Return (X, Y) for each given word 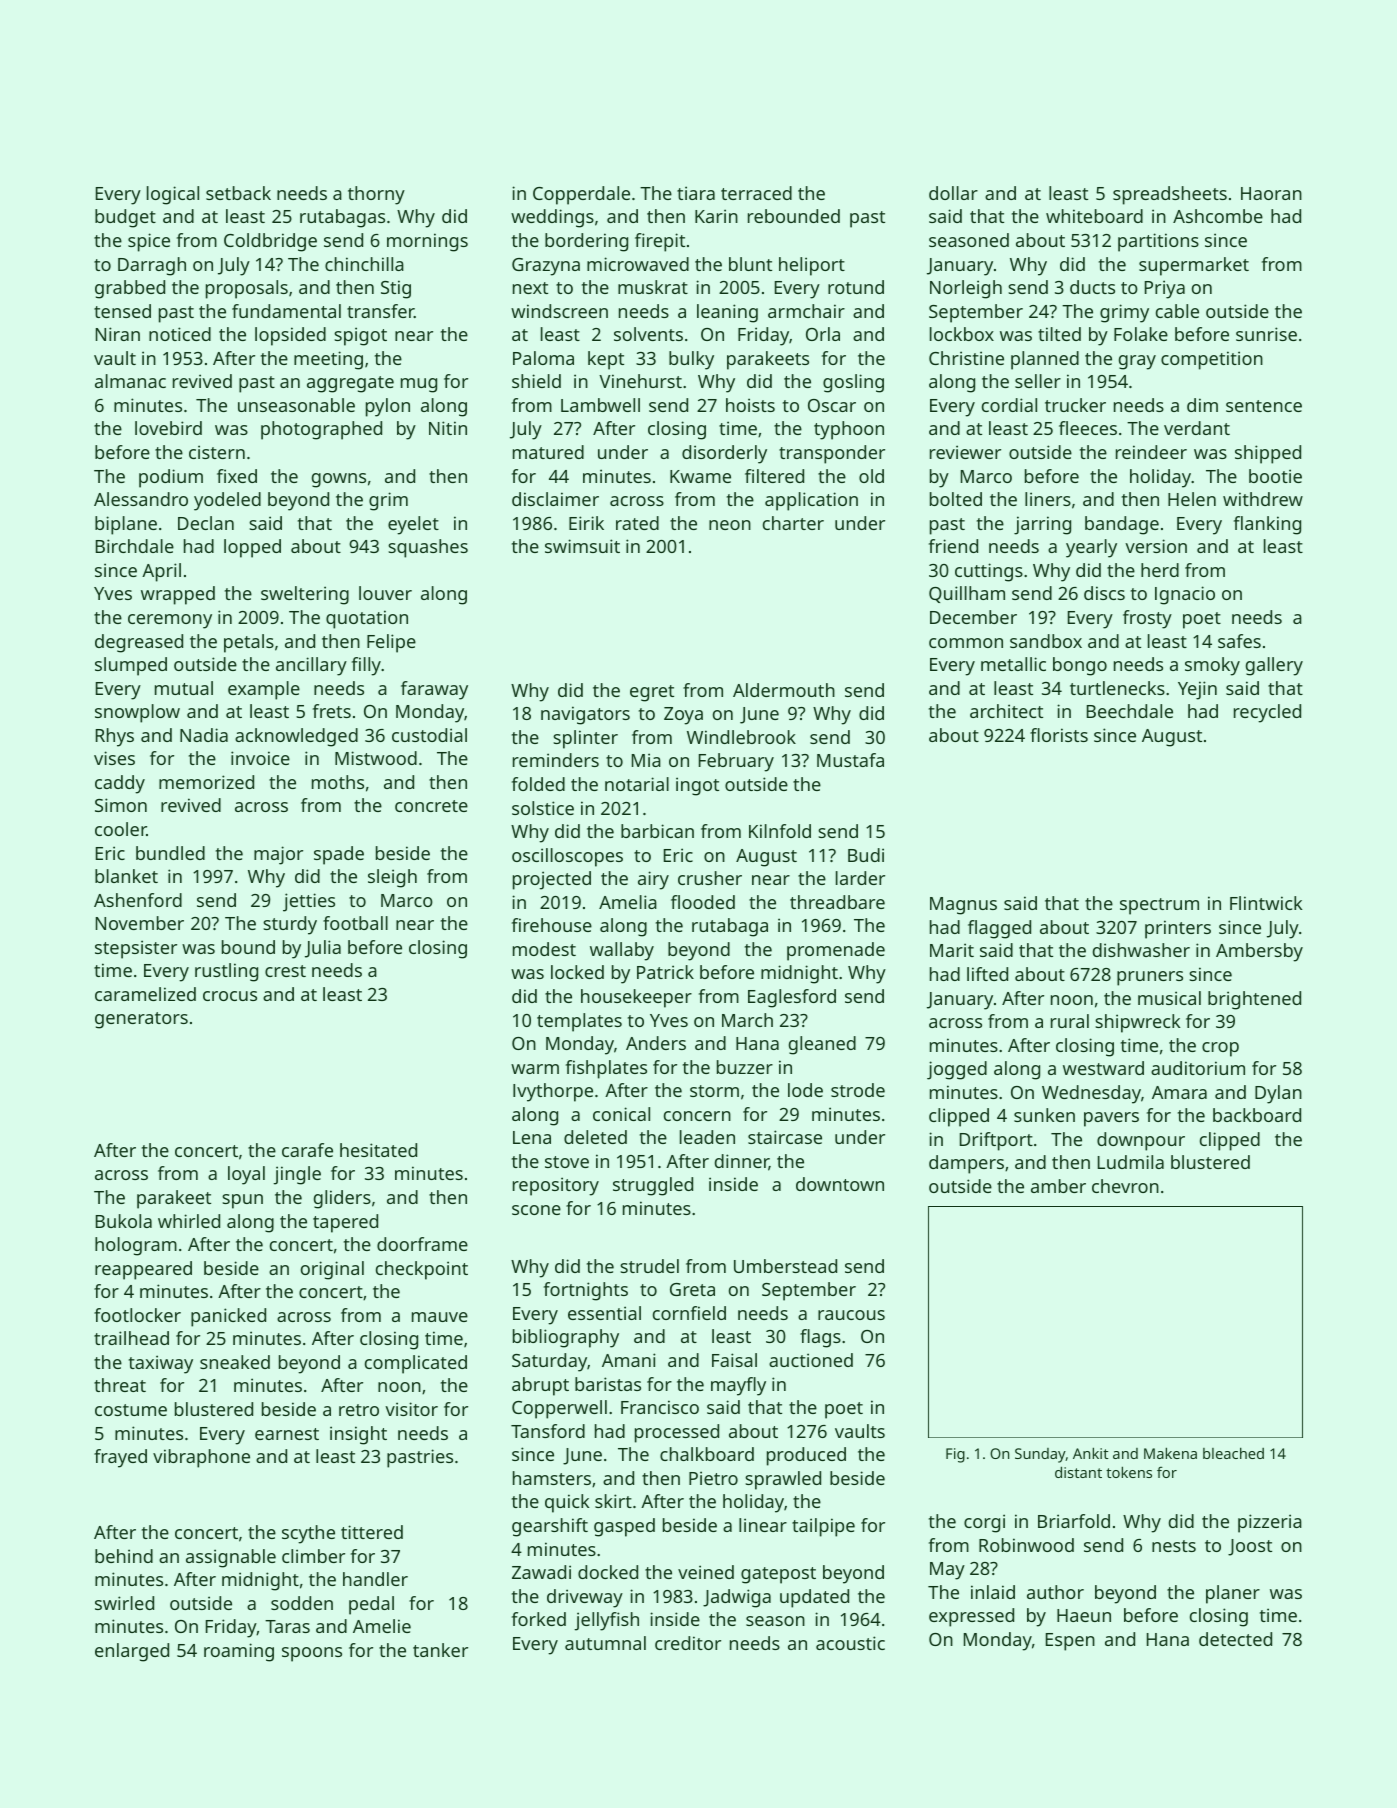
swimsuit (582, 546)
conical (621, 1114)
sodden (302, 1603)
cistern (217, 452)
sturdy (290, 925)
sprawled (783, 1480)
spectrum (1159, 906)
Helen (1192, 499)
